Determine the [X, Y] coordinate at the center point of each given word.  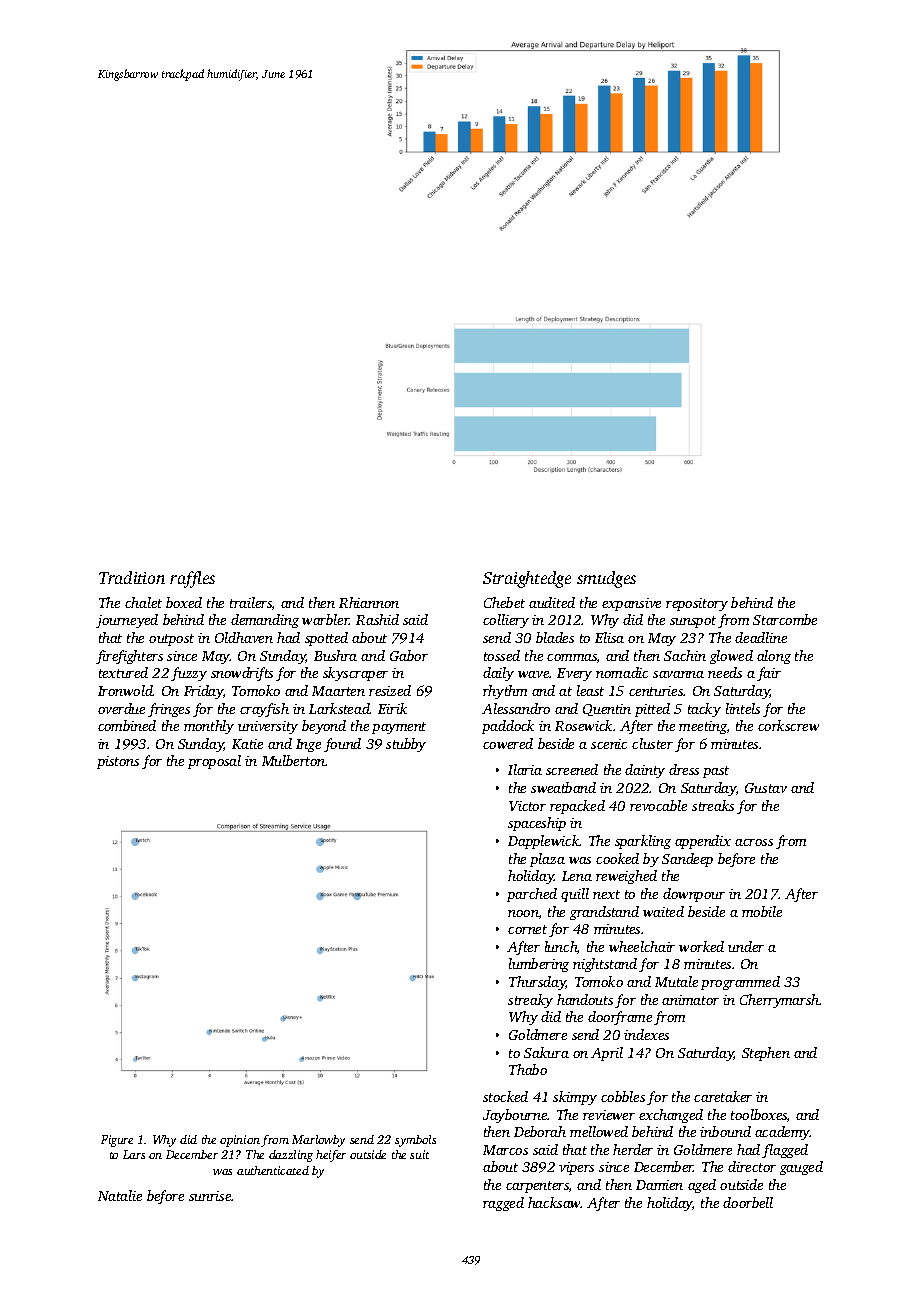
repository [697, 604]
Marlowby [318, 1141]
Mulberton [294, 760]
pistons [118, 762]
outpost [171, 640]
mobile [762, 911]
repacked [577, 807]
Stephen [766, 1054]
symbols [415, 1141]
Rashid [377, 619]
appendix [703, 842]
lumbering [539, 965]
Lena [577, 876]
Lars [134, 1154]
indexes [646, 1034]
